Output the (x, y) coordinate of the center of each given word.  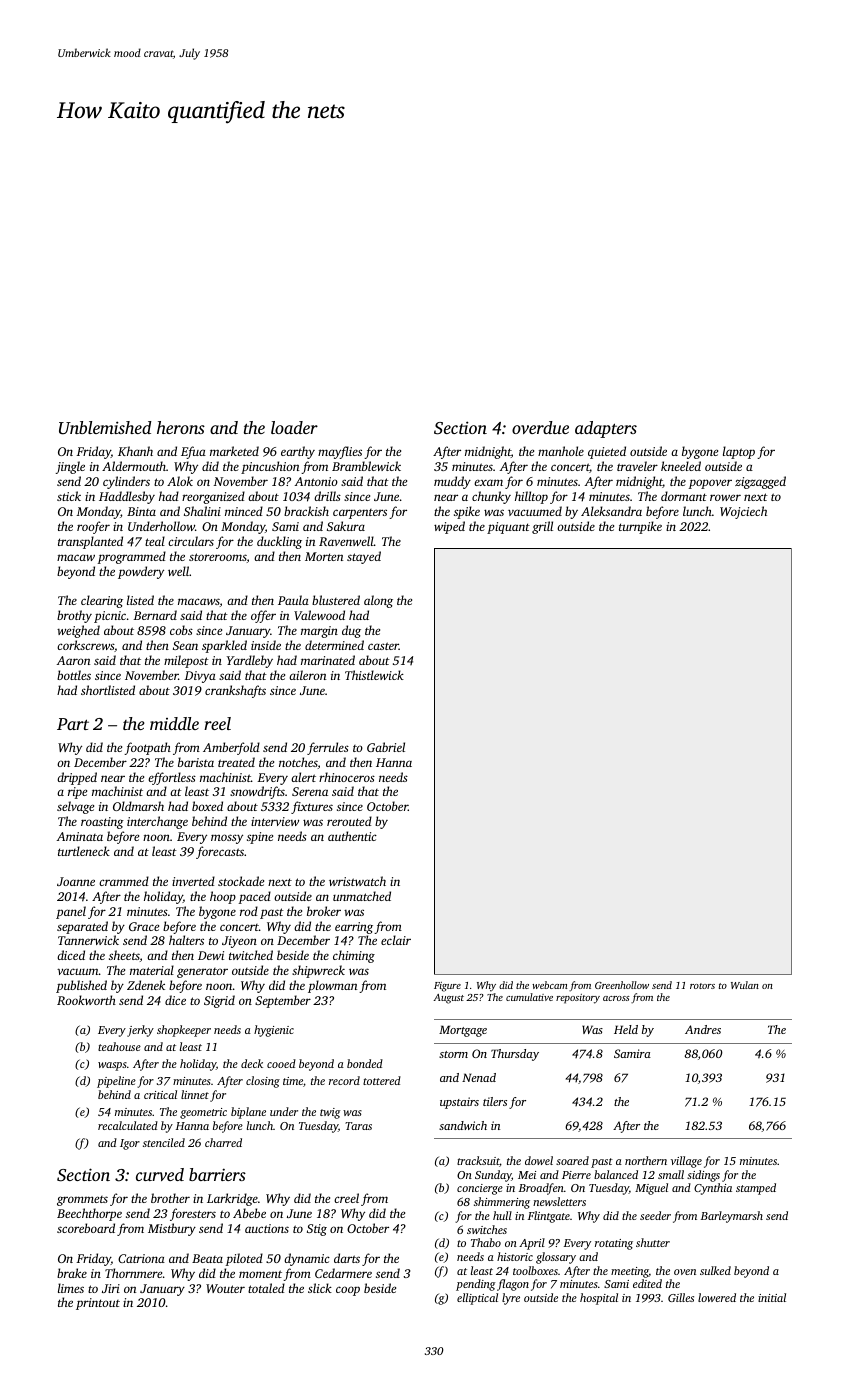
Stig (317, 1230)
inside (266, 645)
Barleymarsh (732, 1217)
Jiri (111, 1288)
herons (181, 427)
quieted (607, 452)
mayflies (340, 452)
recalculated (128, 1125)
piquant (508, 528)
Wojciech (743, 512)
